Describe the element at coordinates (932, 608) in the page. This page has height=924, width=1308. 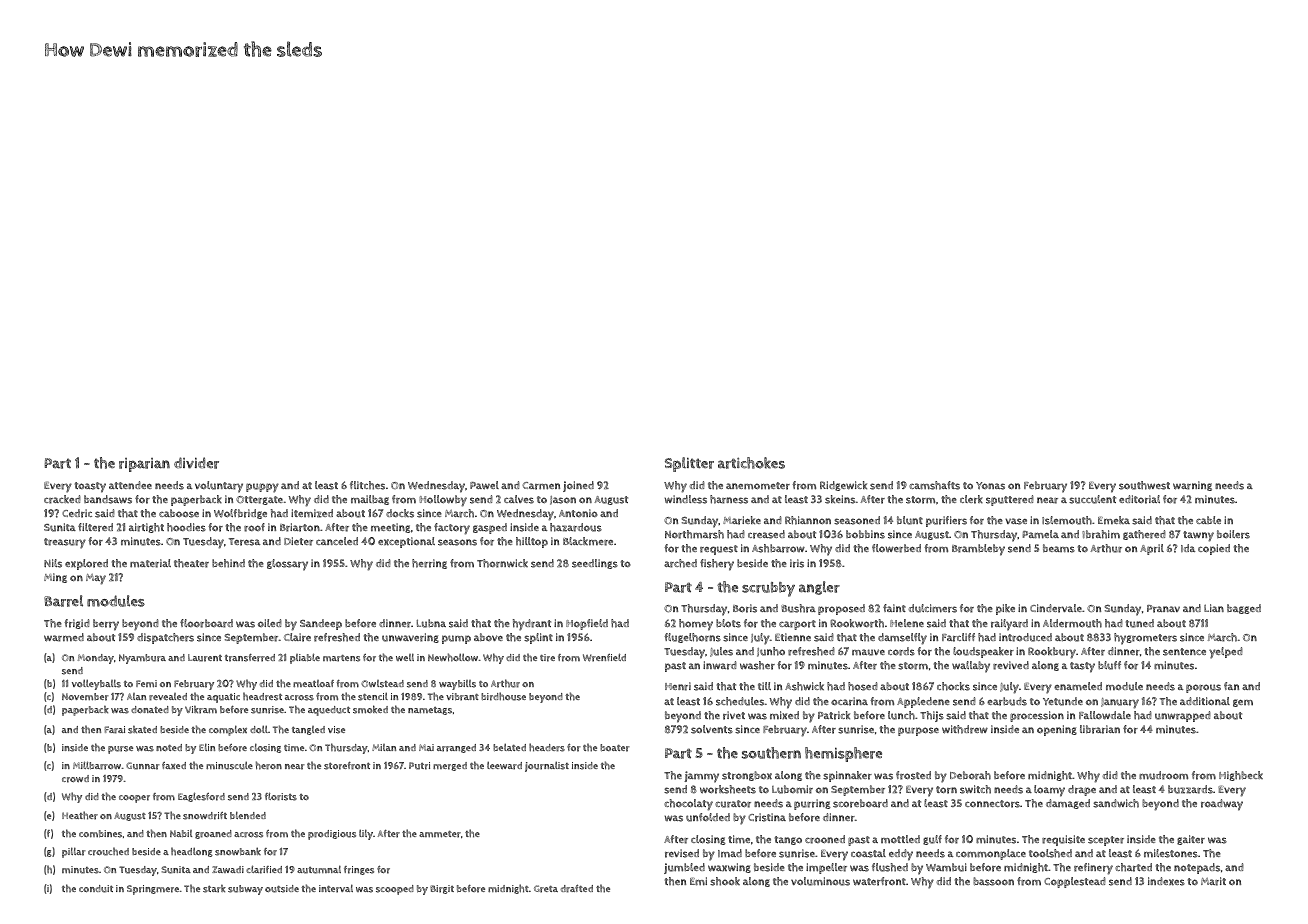
I see `dulcimers` at that location.
